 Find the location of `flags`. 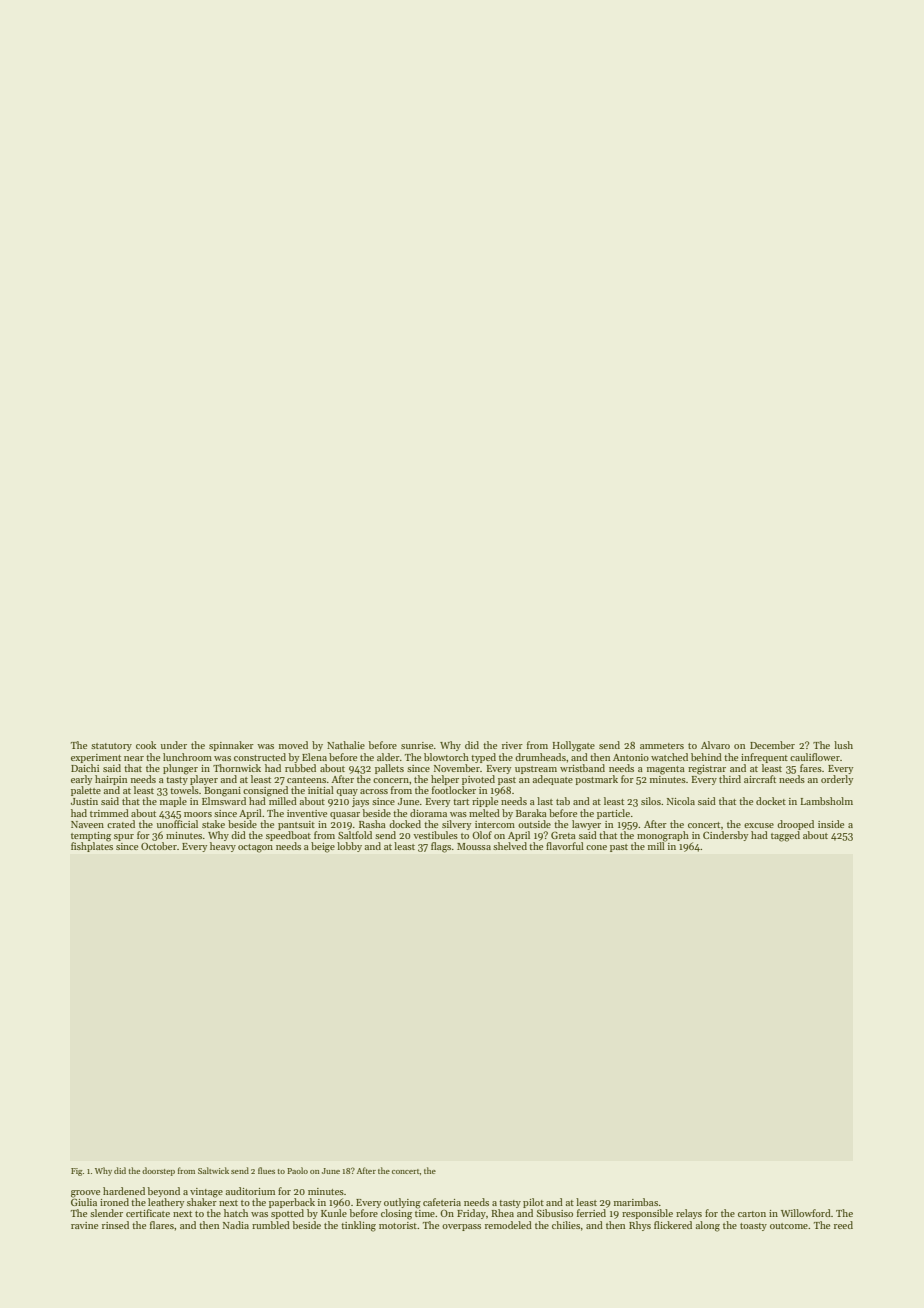

flags is located at coordinates (441, 847).
